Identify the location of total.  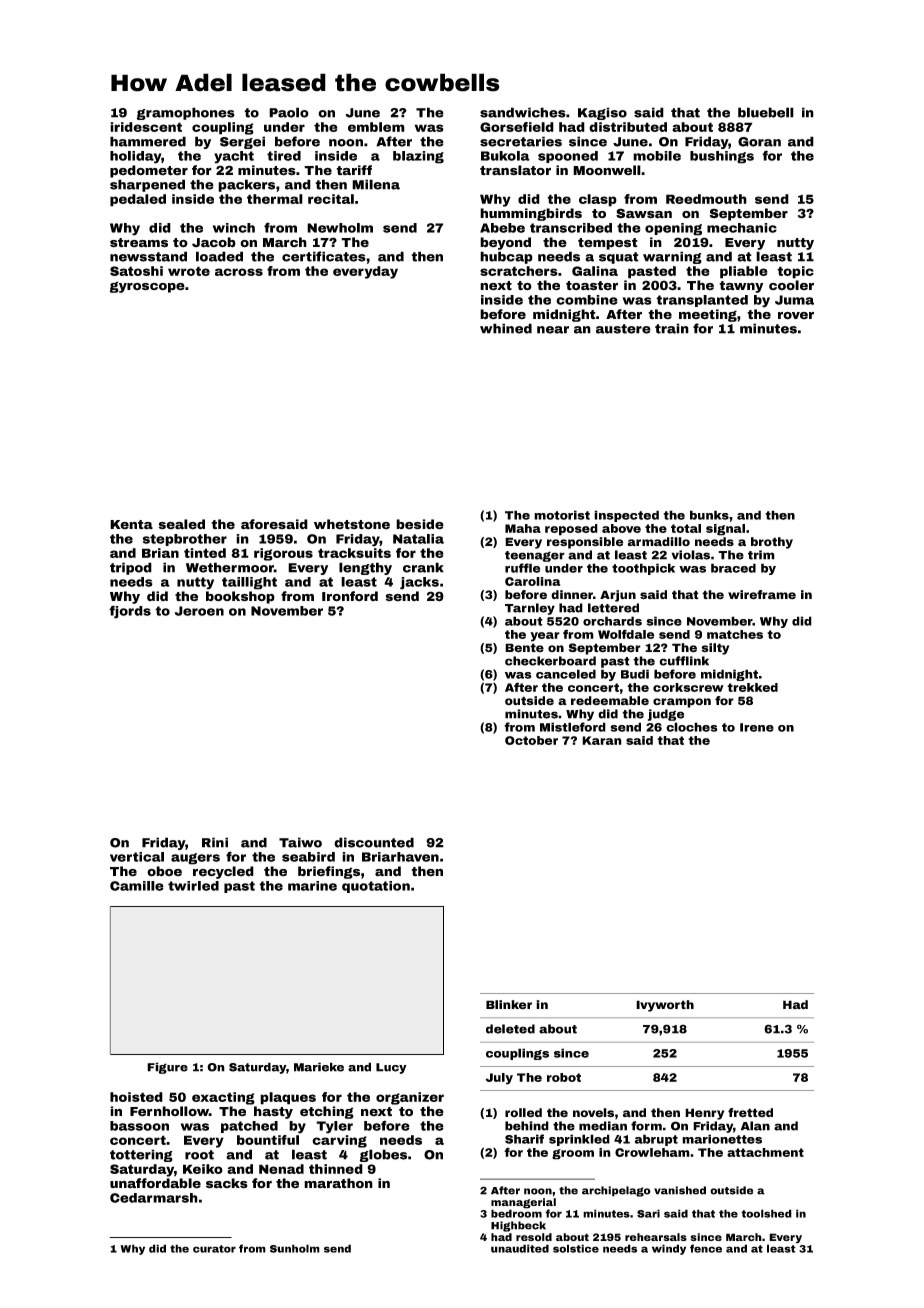
(686, 528).
